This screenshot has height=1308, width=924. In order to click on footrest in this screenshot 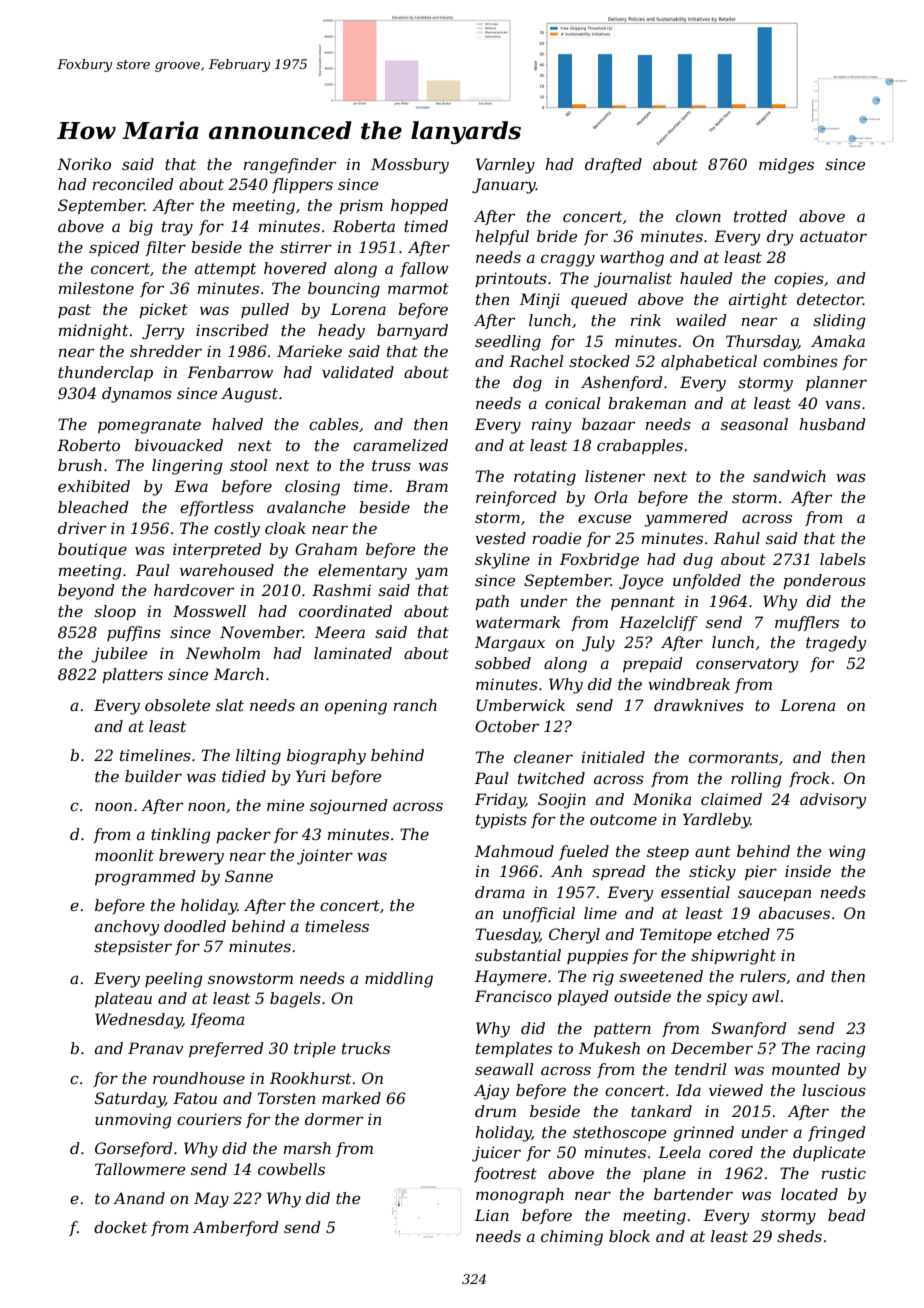, I will do `click(505, 1174)`.
